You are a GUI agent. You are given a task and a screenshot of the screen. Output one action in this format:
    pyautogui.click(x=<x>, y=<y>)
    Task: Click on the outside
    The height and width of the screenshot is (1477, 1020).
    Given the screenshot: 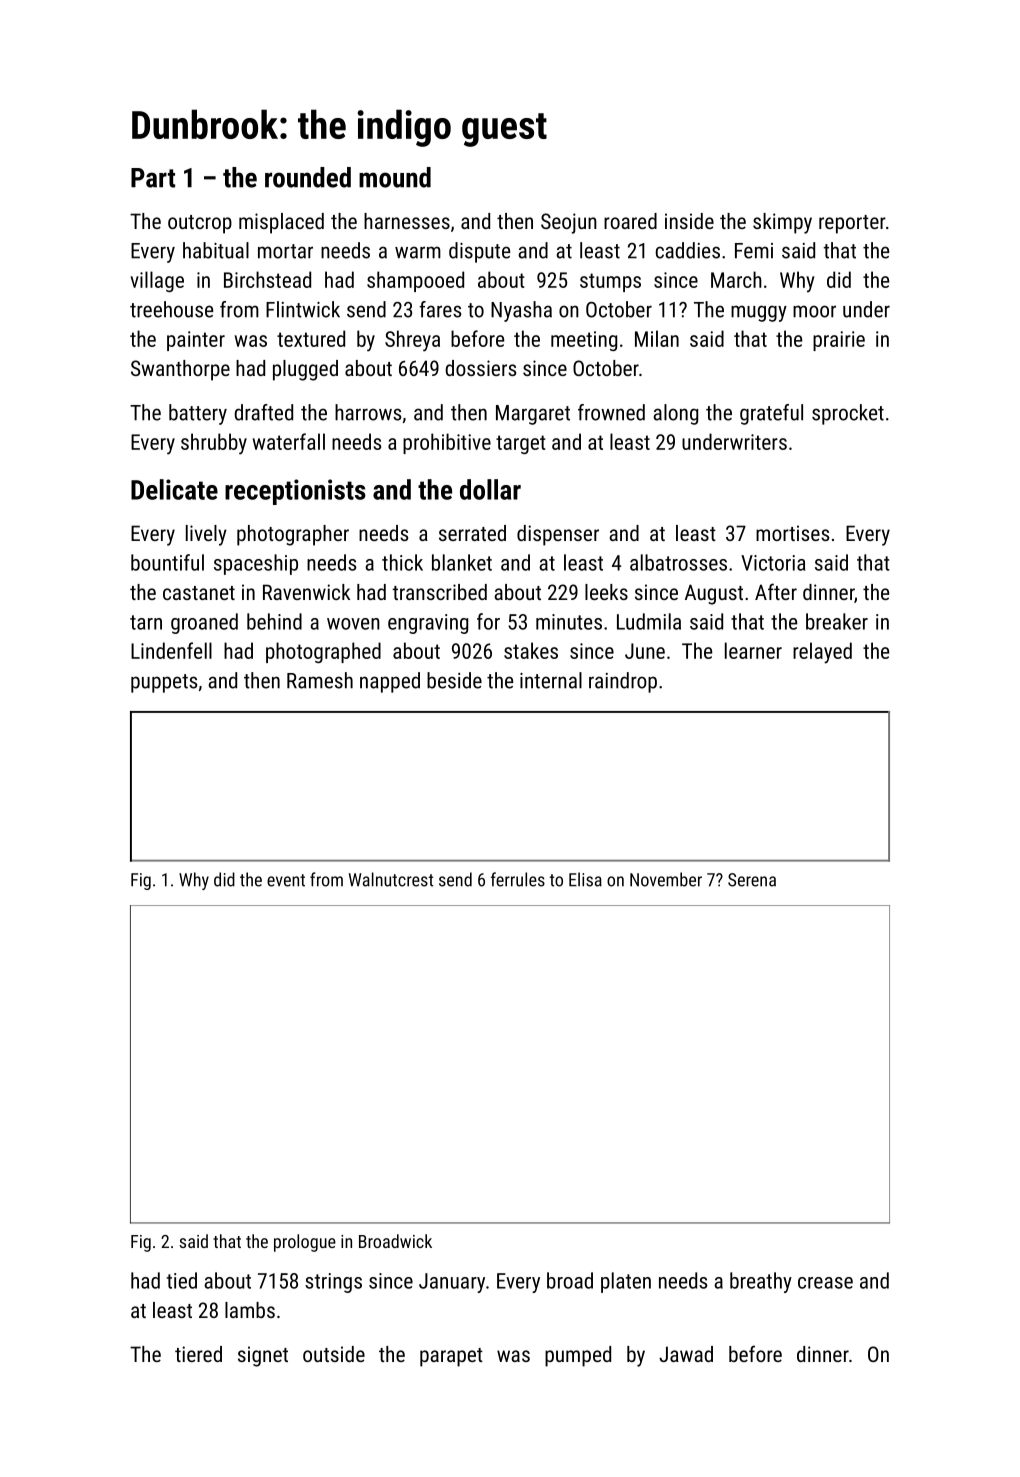 What is the action you would take?
    pyautogui.click(x=334, y=1354)
